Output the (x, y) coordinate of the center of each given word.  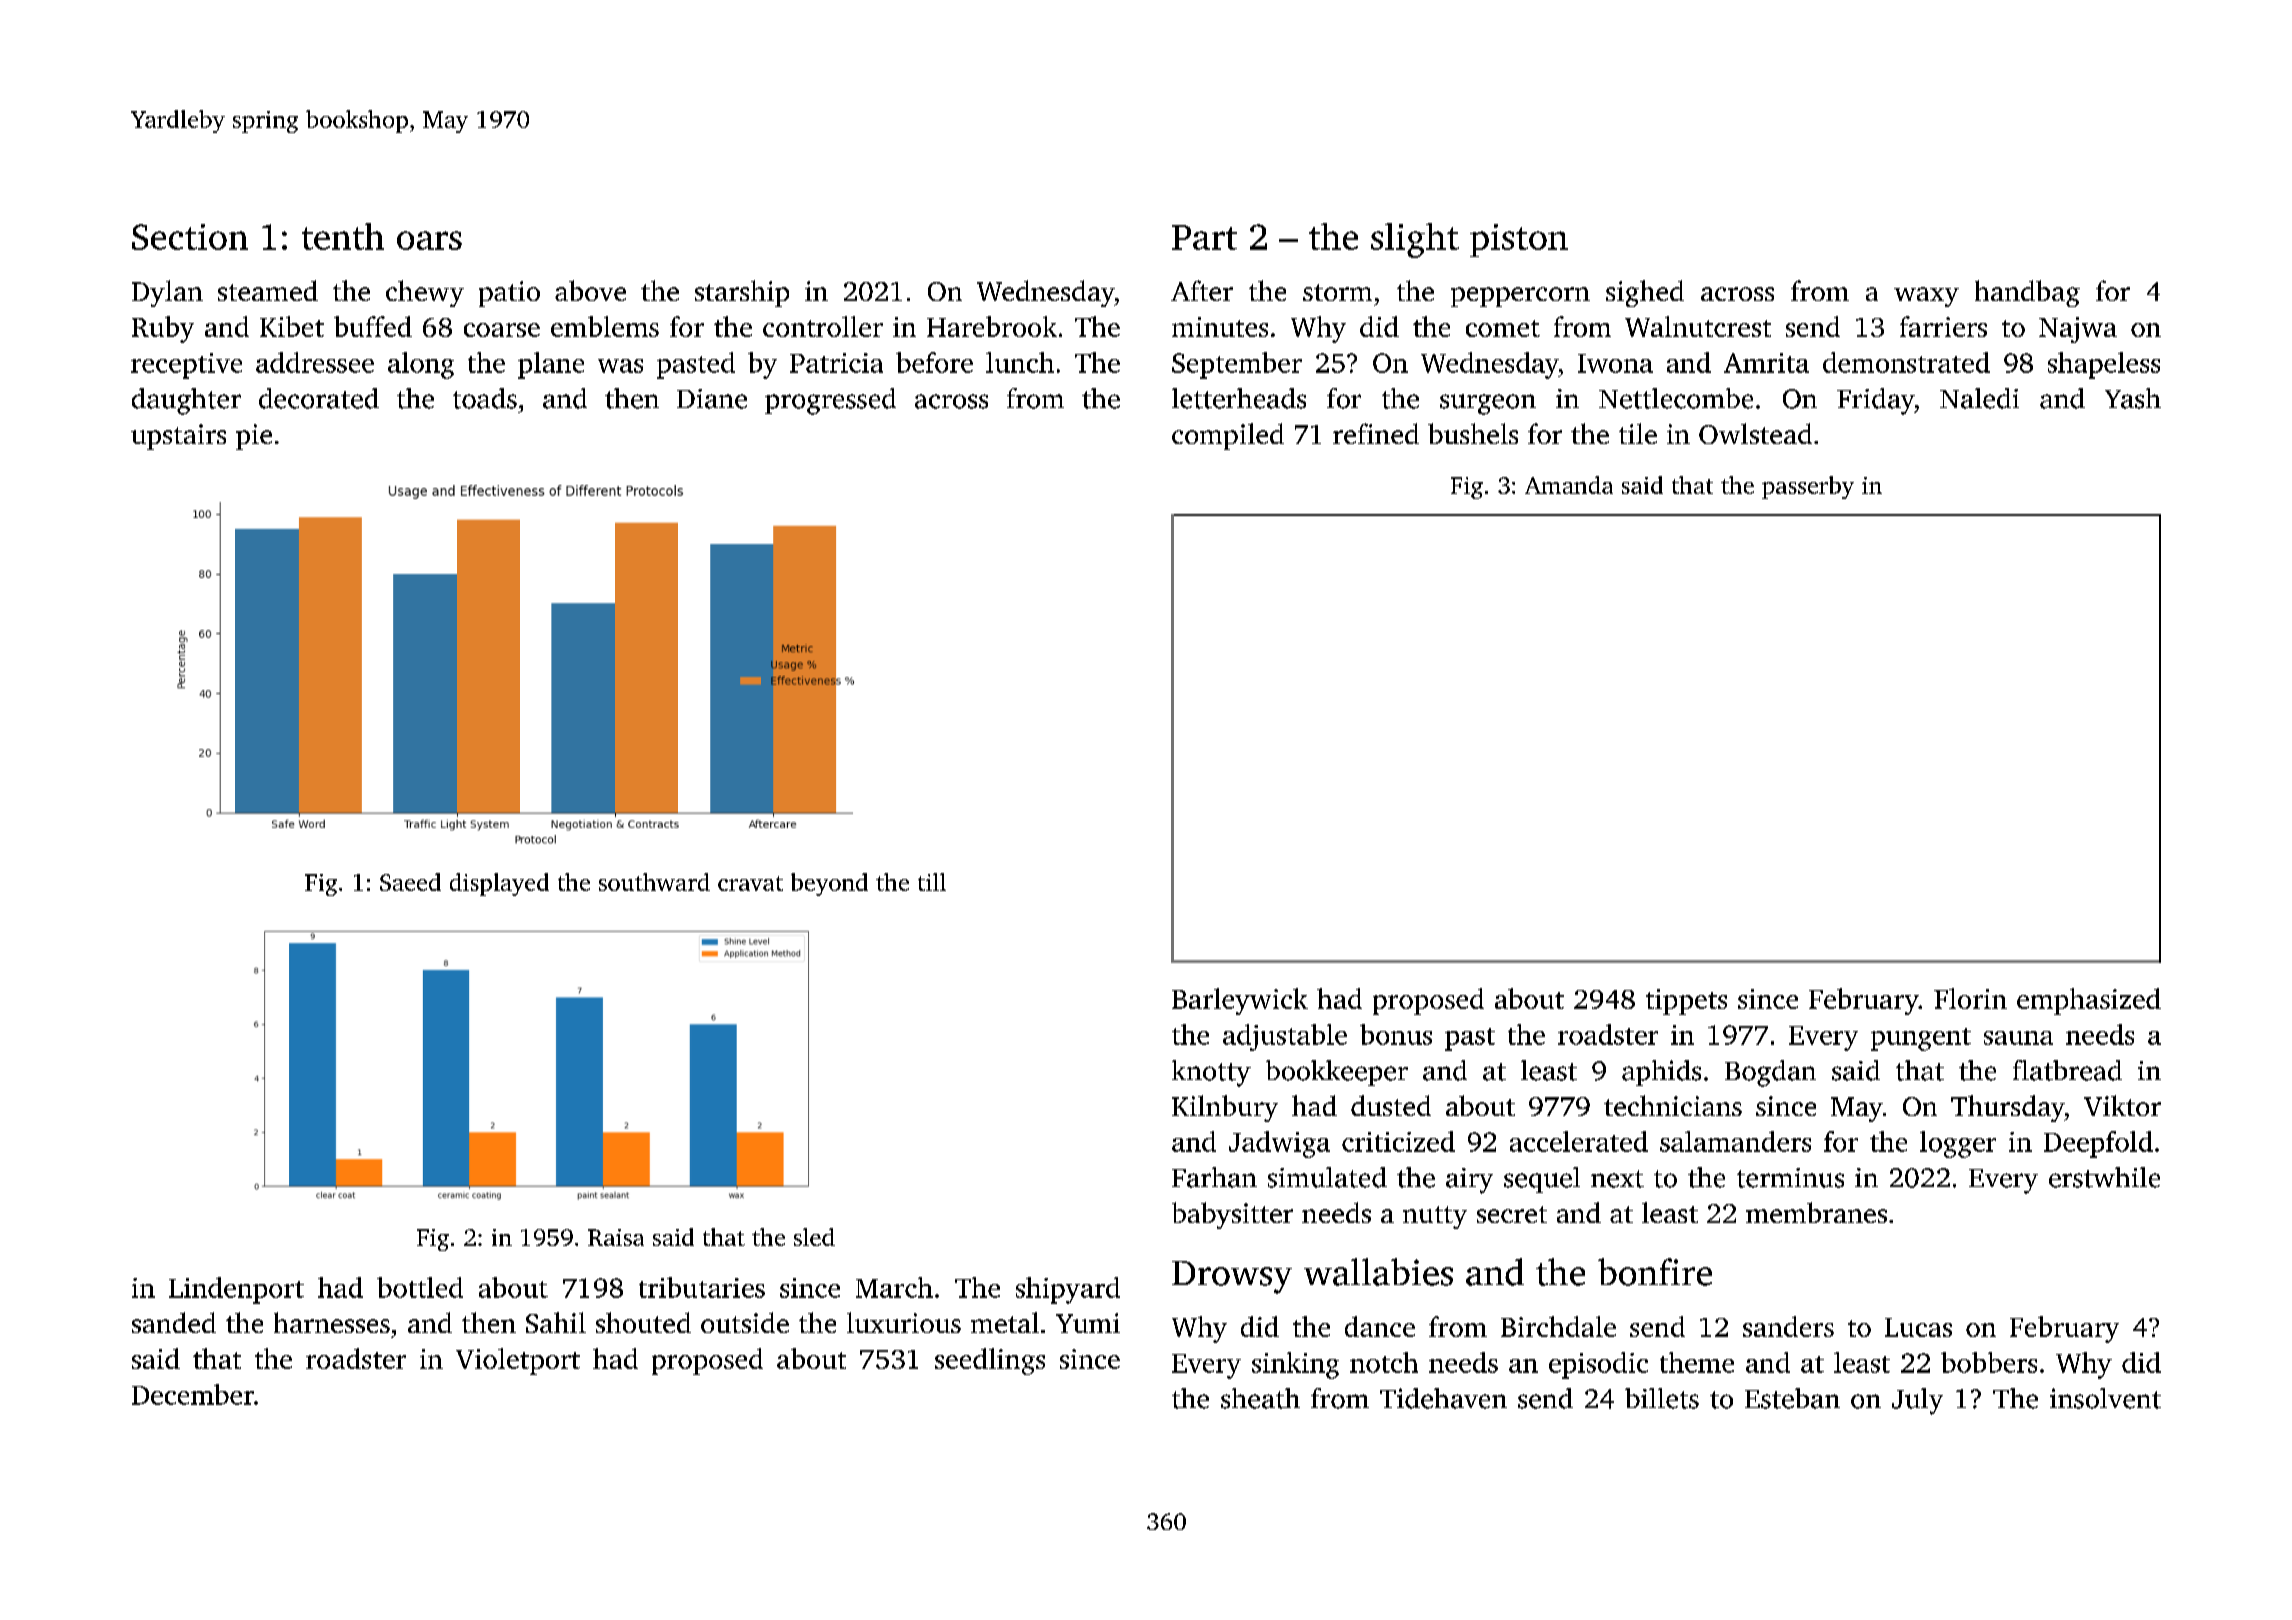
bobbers (1989, 1362)
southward (654, 882)
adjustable (1285, 1037)
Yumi (1088, 1323)
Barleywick (1240, 1001)
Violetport (518, 1361)
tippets (1686, 1002)
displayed (499, 884)
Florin (1970, 998)
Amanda (1569, 485)
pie (254, 437)
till (932, 882)
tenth (343, 236)
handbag (2027, 293)
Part (1204, 237)
